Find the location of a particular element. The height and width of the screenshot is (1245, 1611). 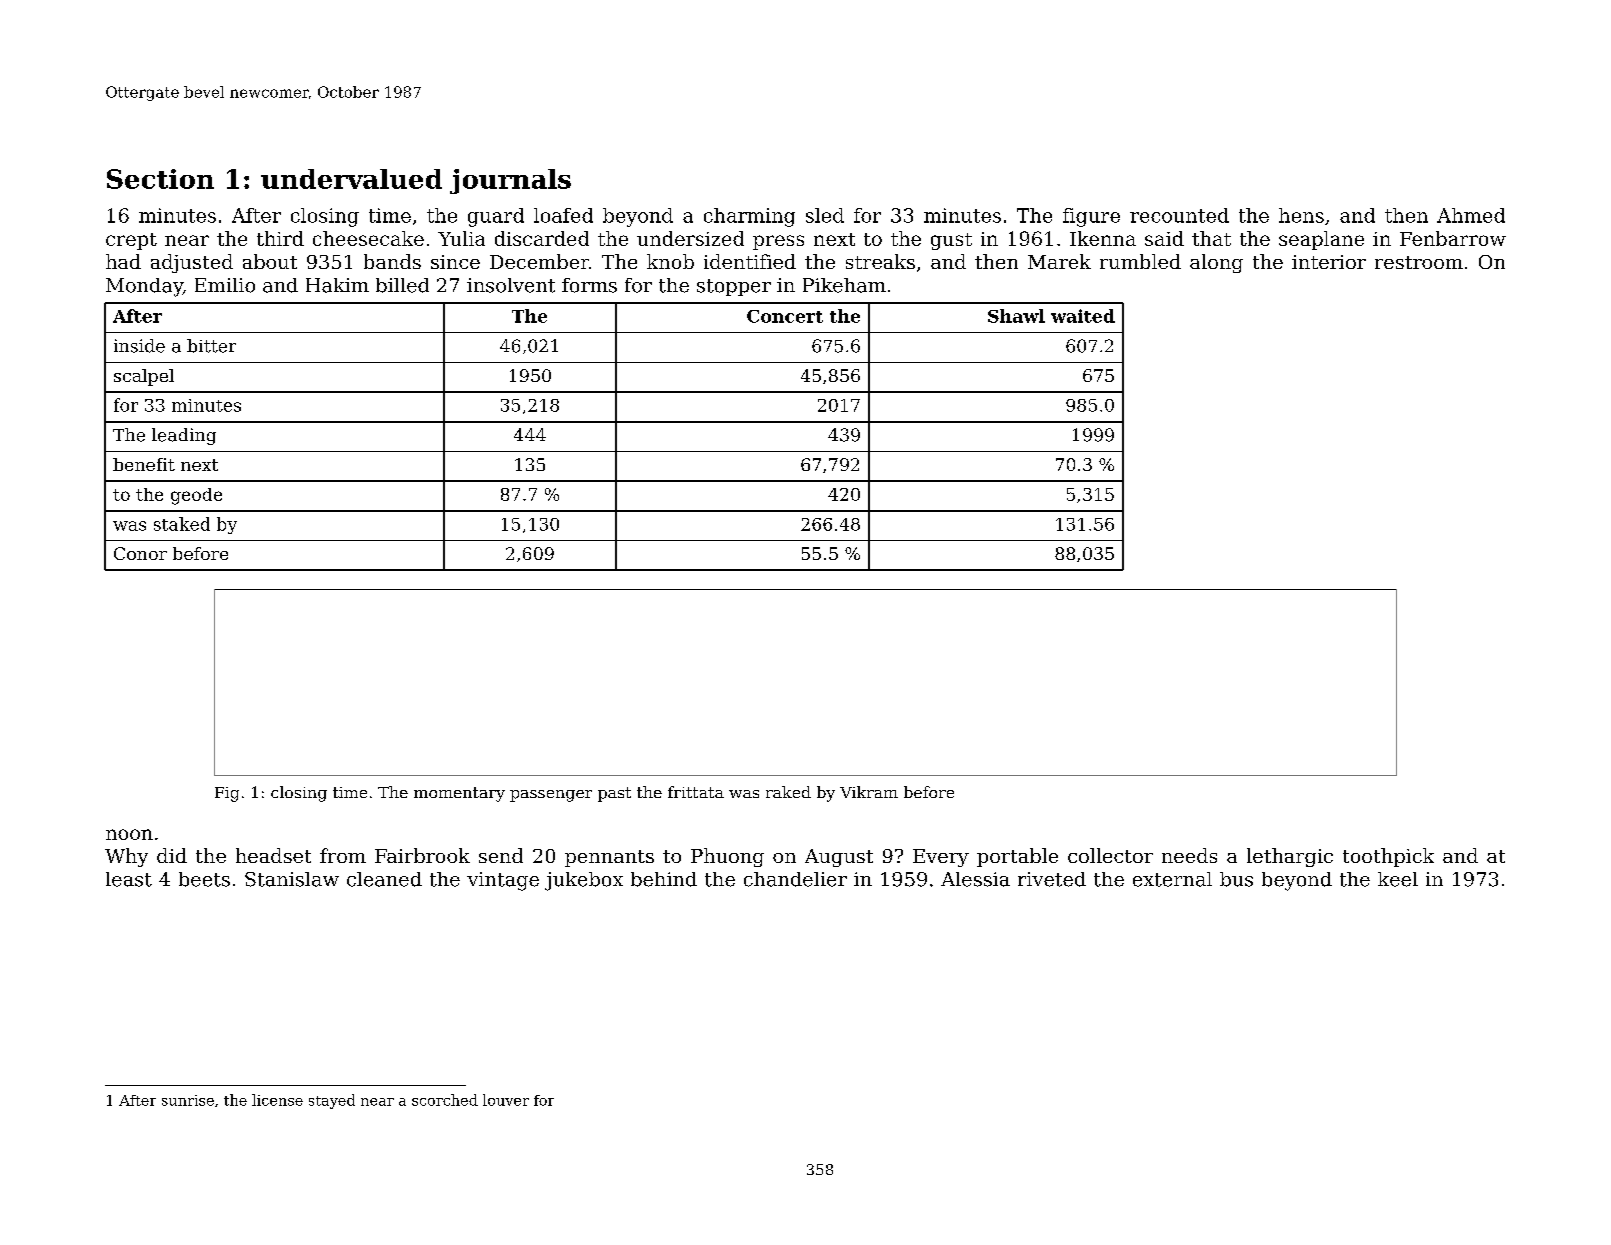

noon is located at coordinates (129, 834).
